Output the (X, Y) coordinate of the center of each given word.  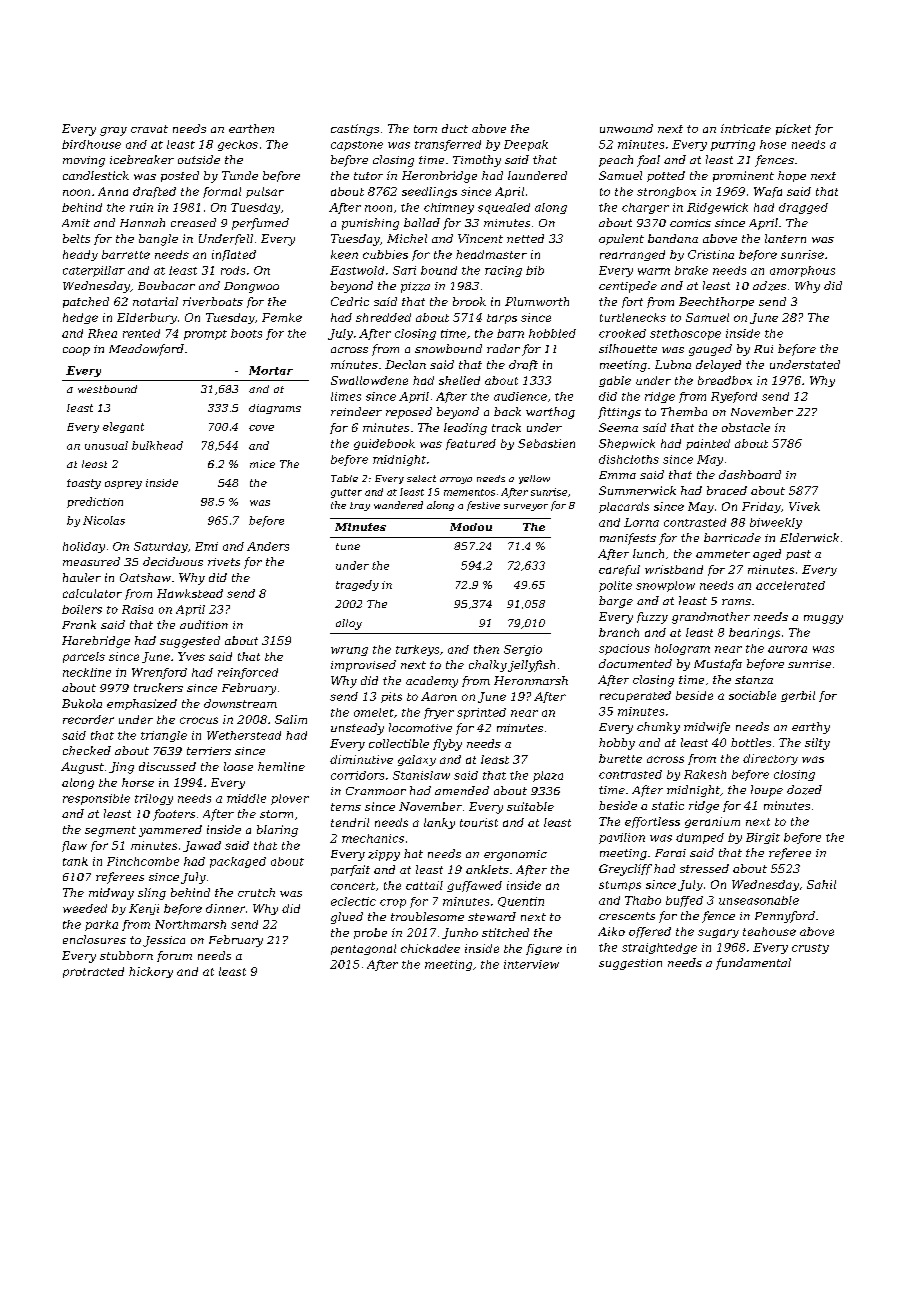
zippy (384, 855)
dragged (803, 208)
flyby (447, 745)
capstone (357, 146)
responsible (96, 799)
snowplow (665, 586)
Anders (268, 546)
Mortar (271, 370)
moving (84, 161)
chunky (658, 728)
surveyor (526, 507)
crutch (256, 892)
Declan (405, 364)
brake (691, 270)
